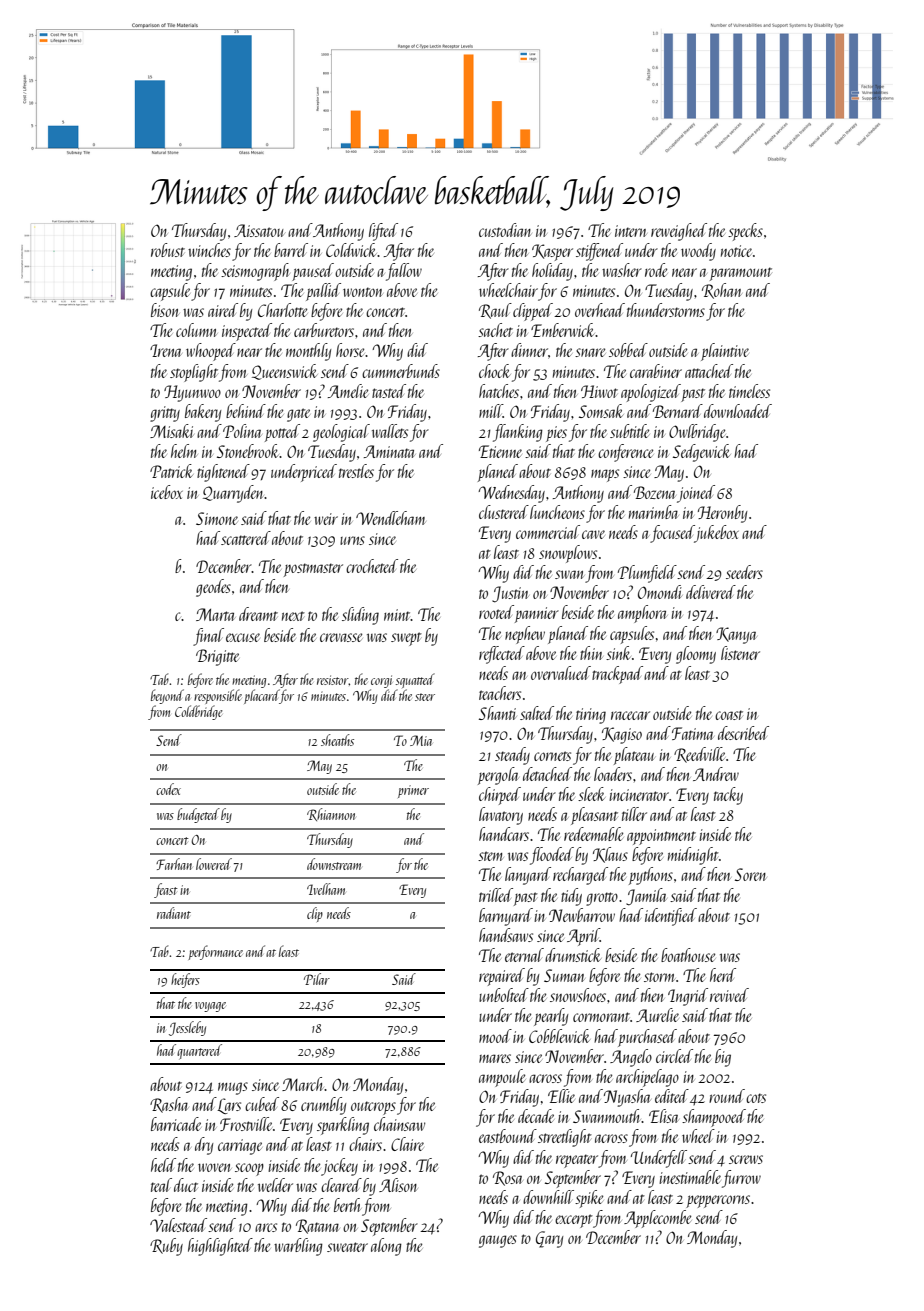 The width and height of the image is (924, 1311). Describe the element at coordinates (495, 1058) in the image. I see `mares` at that location.
